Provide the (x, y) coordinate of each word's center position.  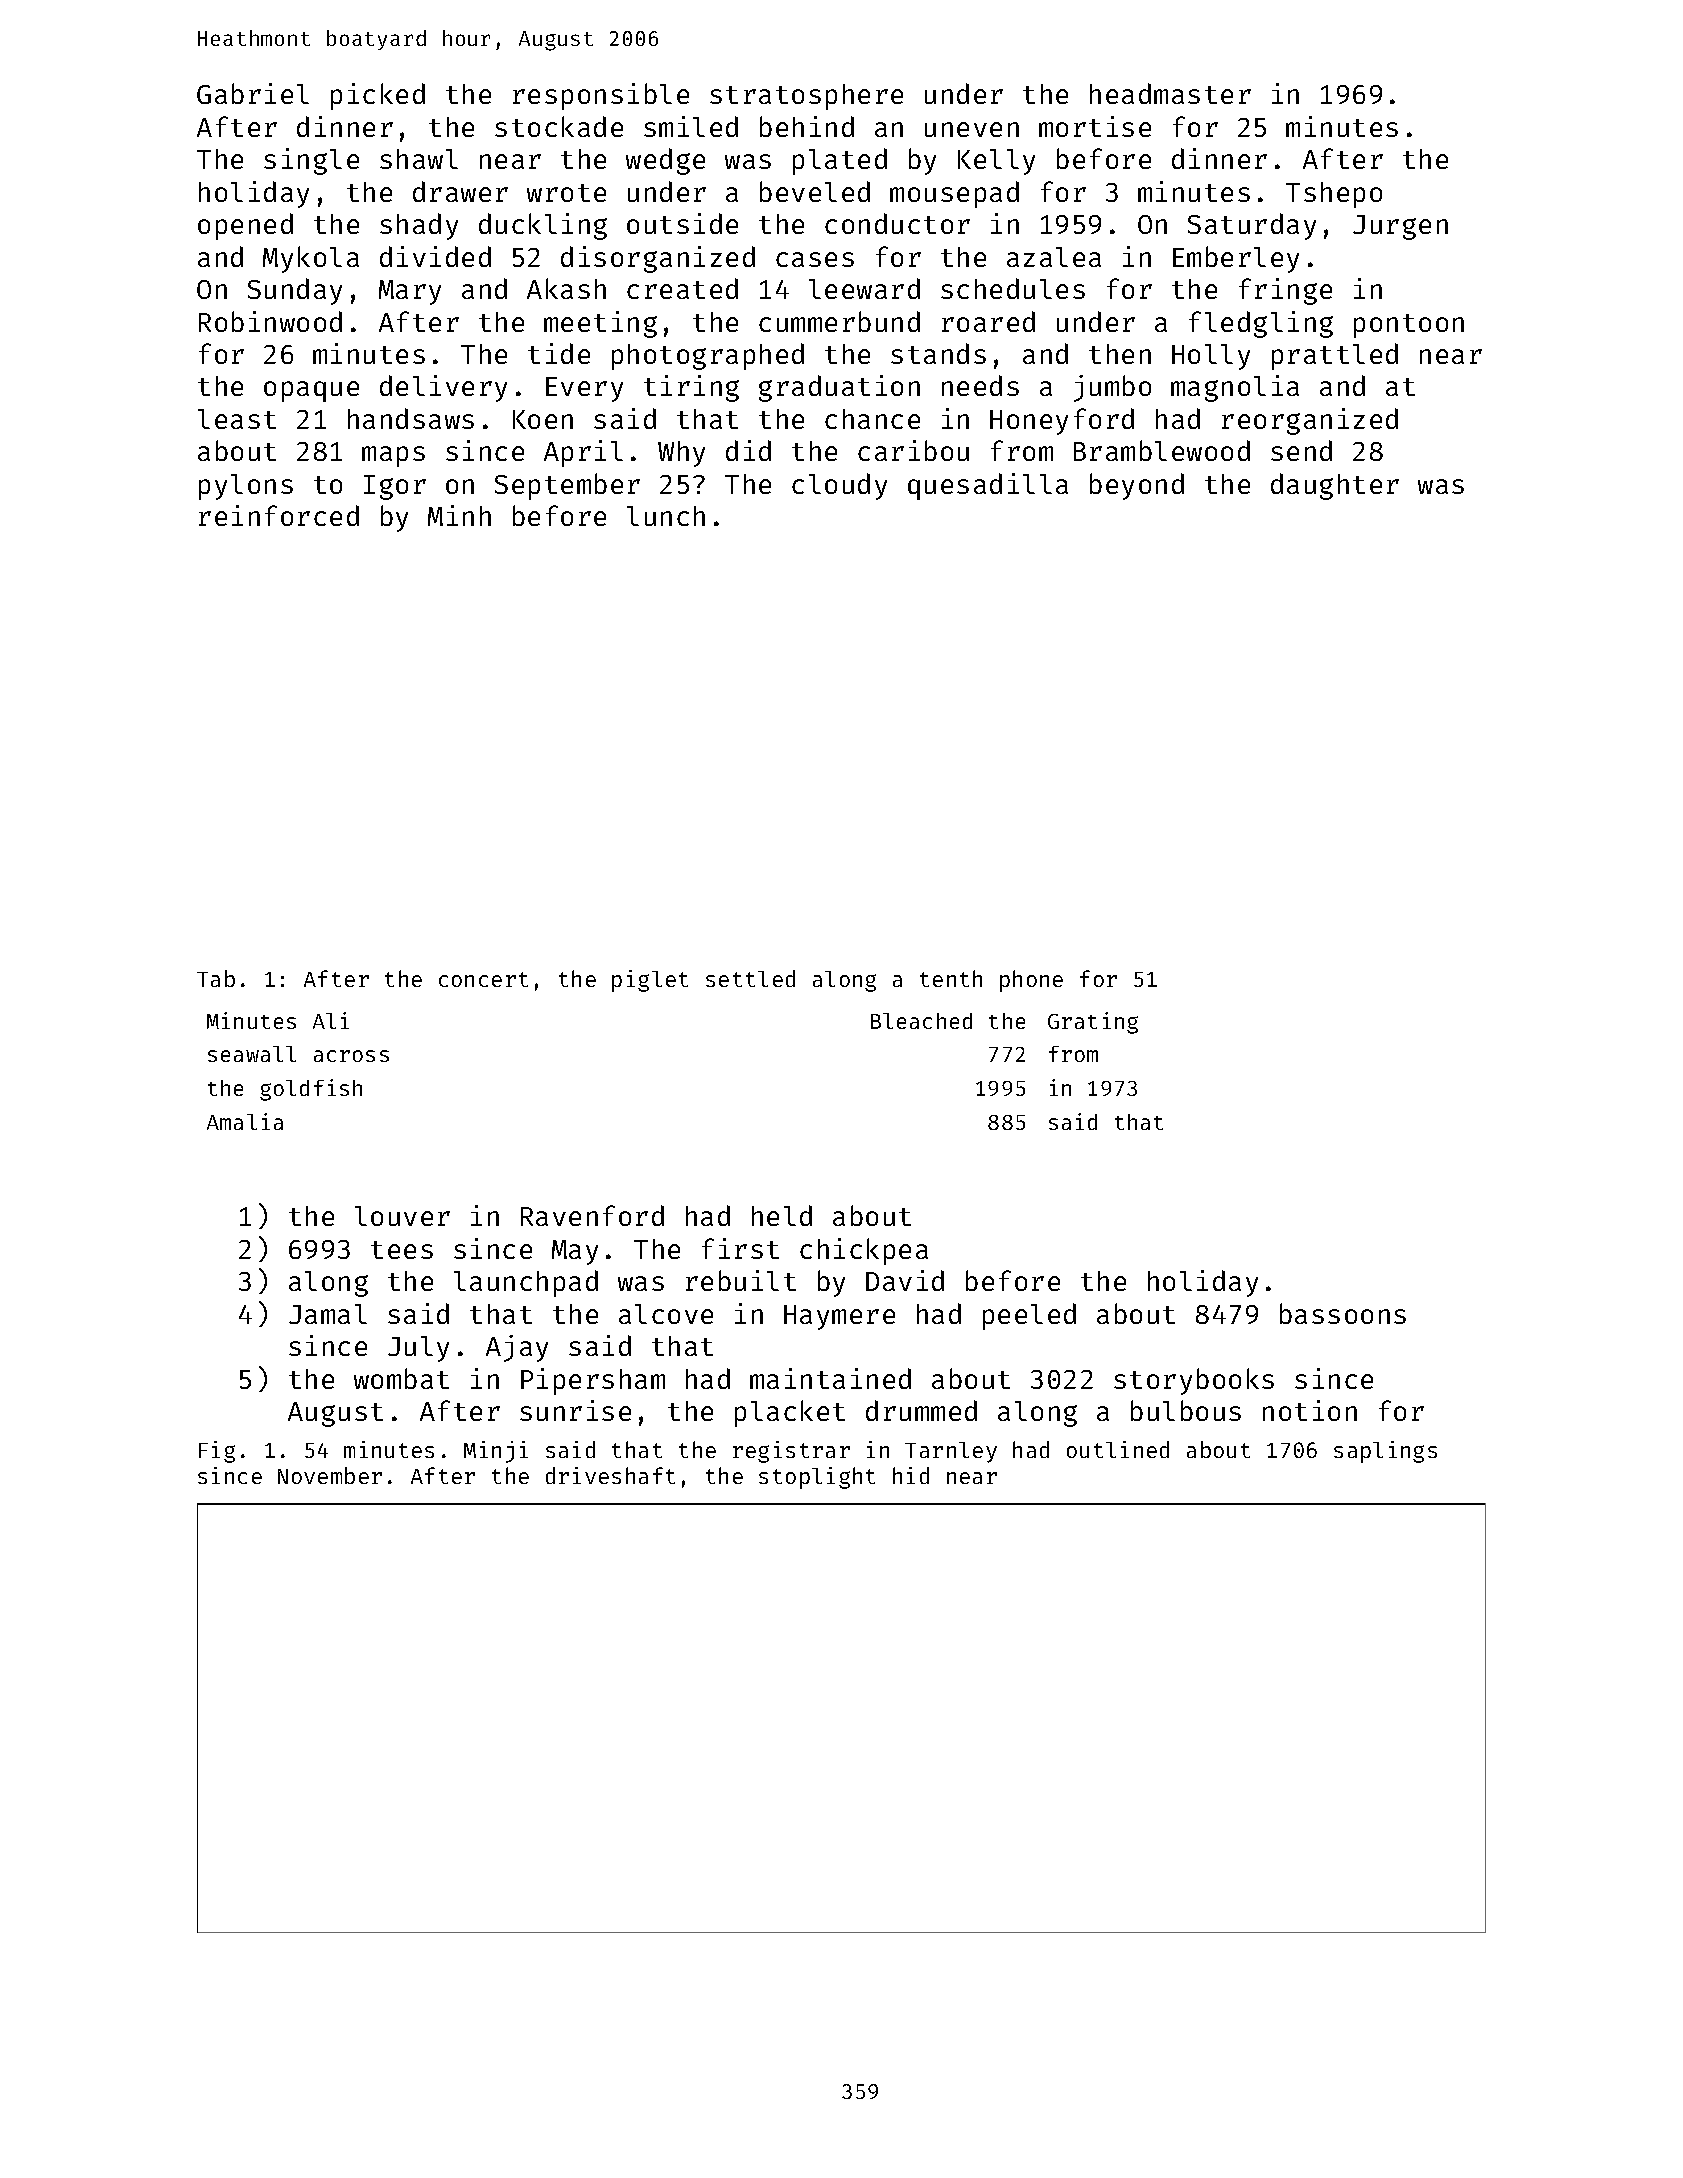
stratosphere (806, 97)
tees (402, 1250)
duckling (543, 226)
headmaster (1170, 93)
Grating (1093, 1023)
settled (750, 978)
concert (483, 979)
